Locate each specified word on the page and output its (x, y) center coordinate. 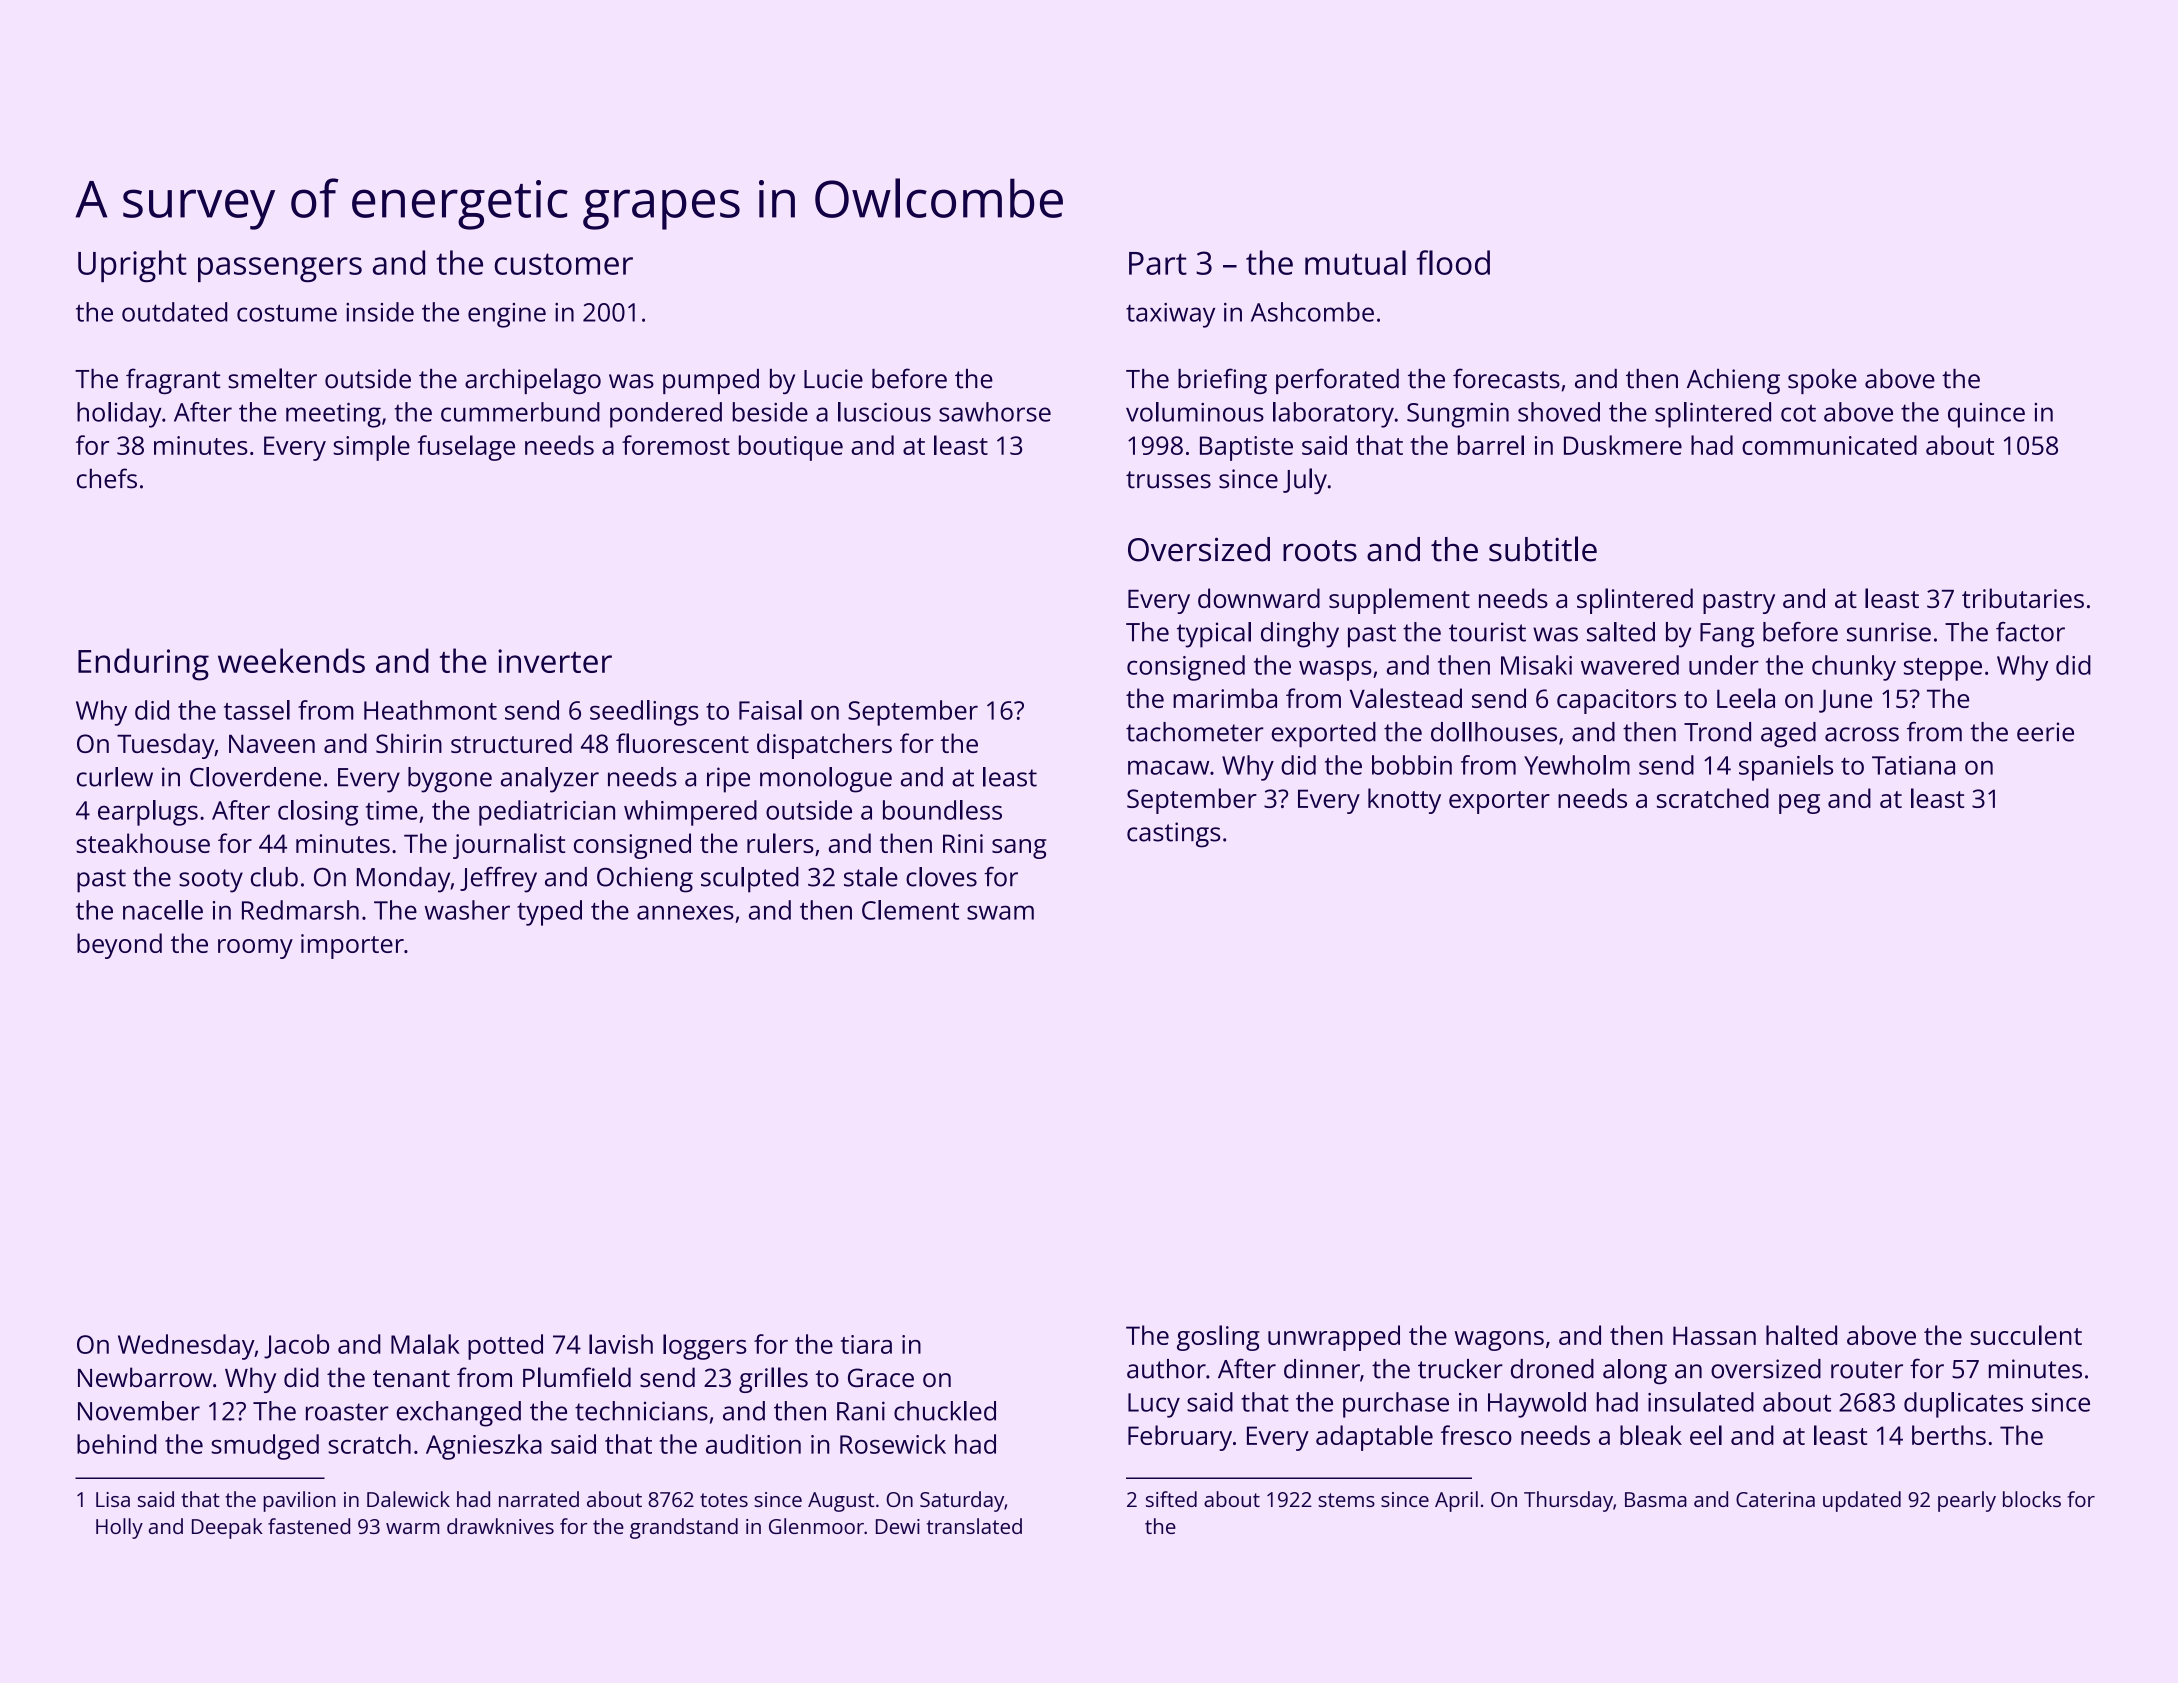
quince (1986, 415)
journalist (509, 846)
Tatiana (1913, 765)
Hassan (1714, 1335)
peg (1799, 804)
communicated (1829, 445)
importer (352, 946)
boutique (791, 448)
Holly (119, 1528)
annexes (685, 912)
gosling (1218, 1338)
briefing (1222, 381)
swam (1000, 912)
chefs (107, 478)
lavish (621, 1344)
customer (564, 264)
